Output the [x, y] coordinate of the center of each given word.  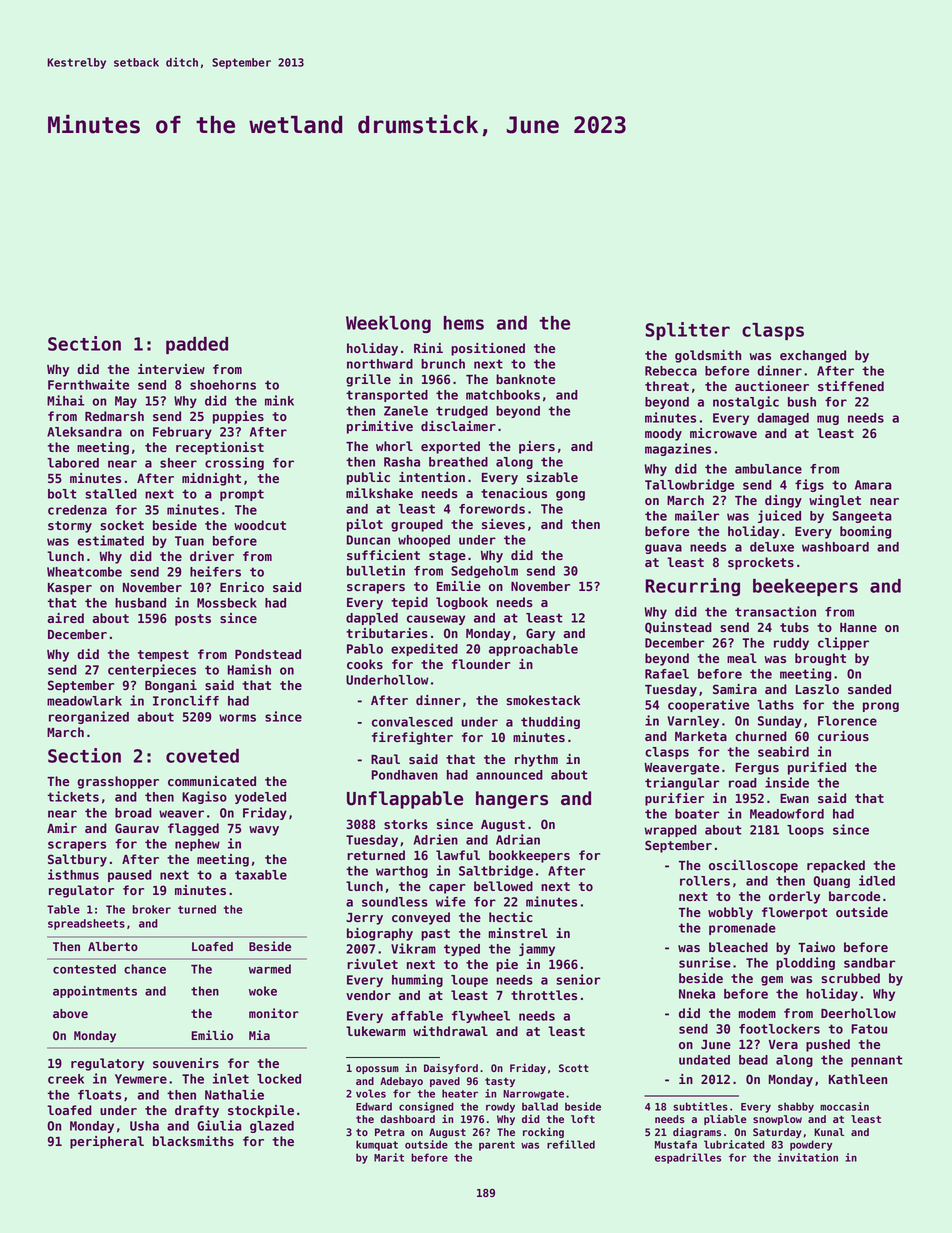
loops [805, 831]
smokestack [543, 700]
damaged [783, 419]
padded [197, 345]
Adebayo [401, 1082]
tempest [163, 656]
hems [464, 323]
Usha [144, 1126]
